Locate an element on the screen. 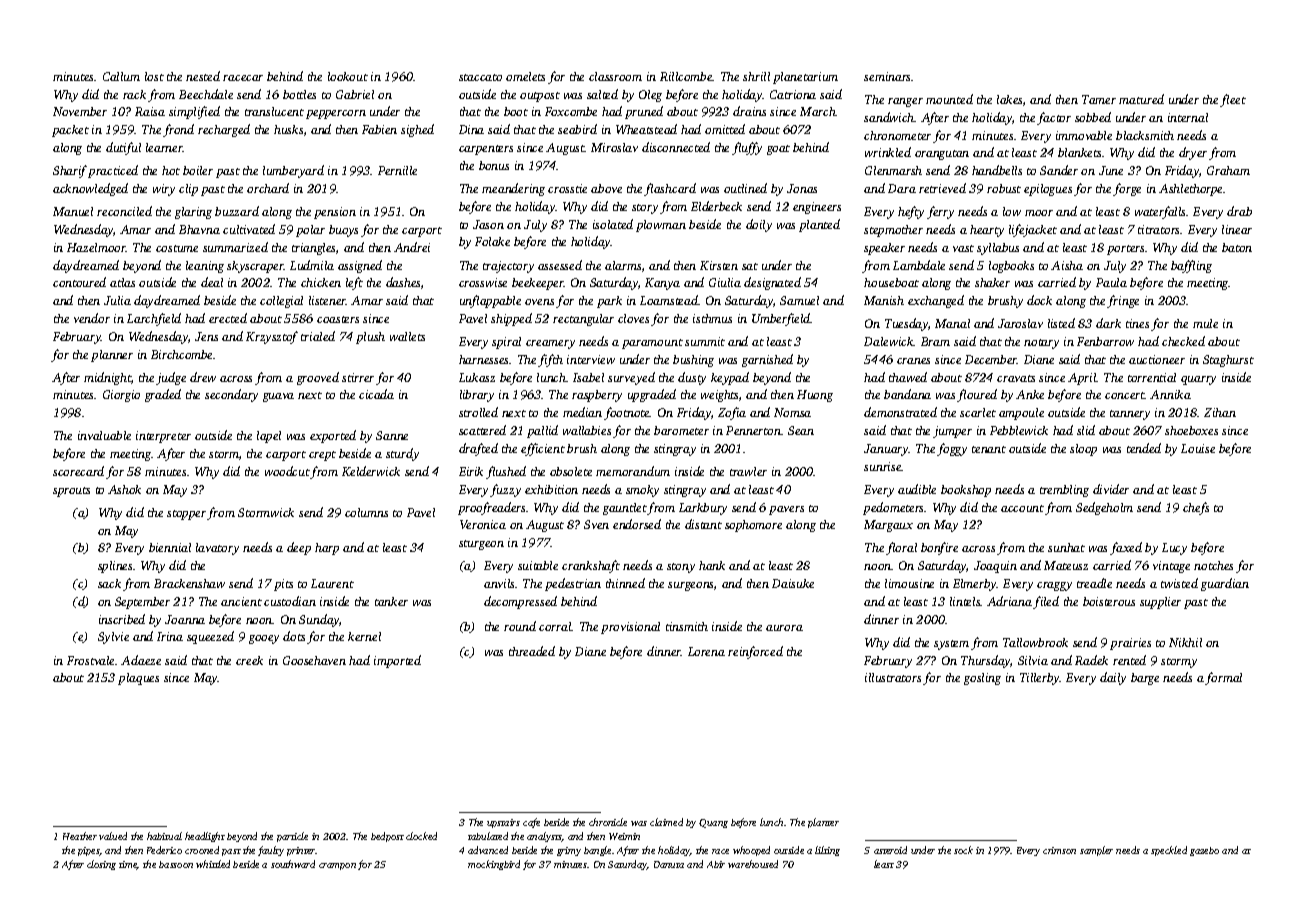 This screenshot has height=924, width=1308. Sedgeholm is located at coordinates (1104, 508).
